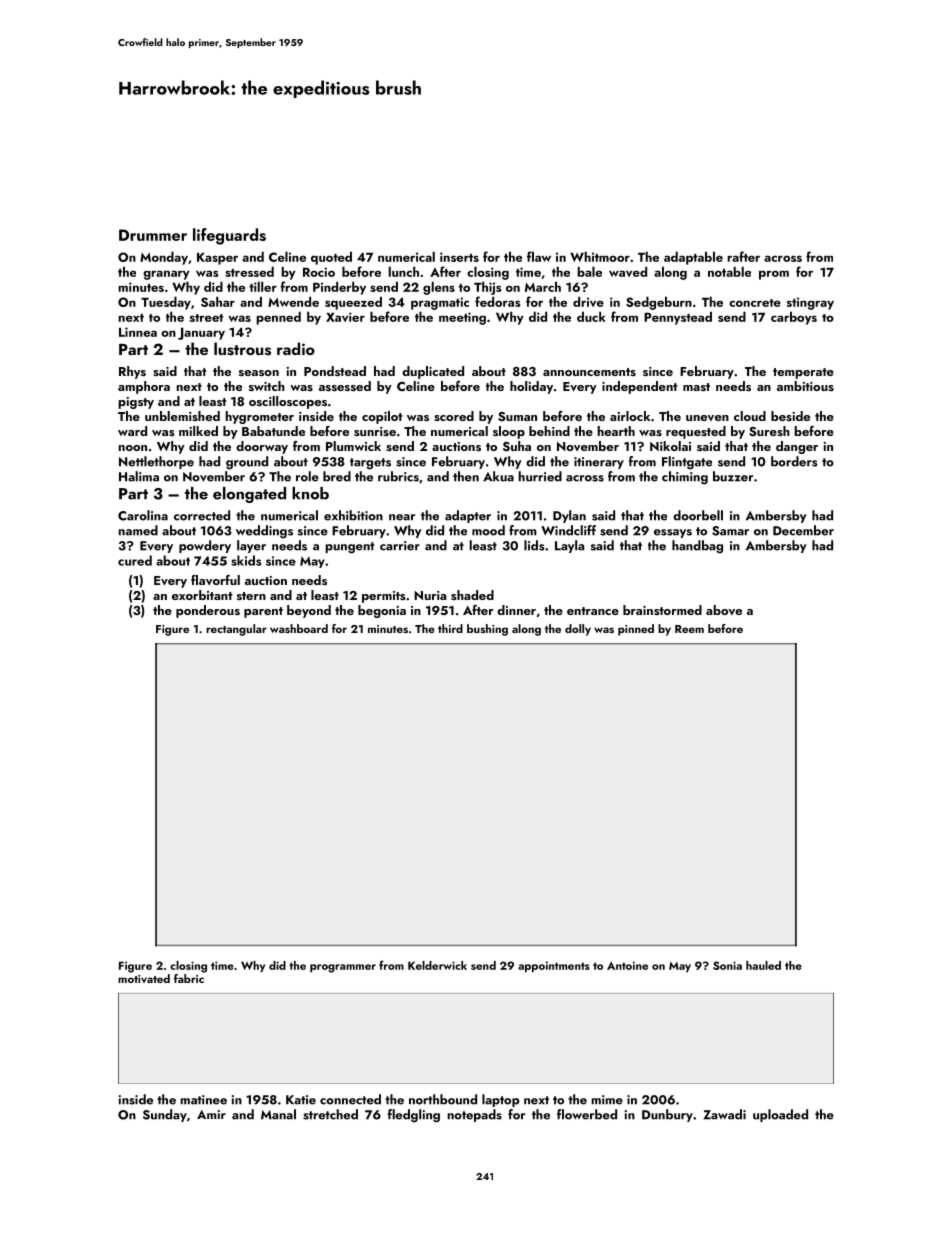  I want to click on carboys, so click(794, 318).
